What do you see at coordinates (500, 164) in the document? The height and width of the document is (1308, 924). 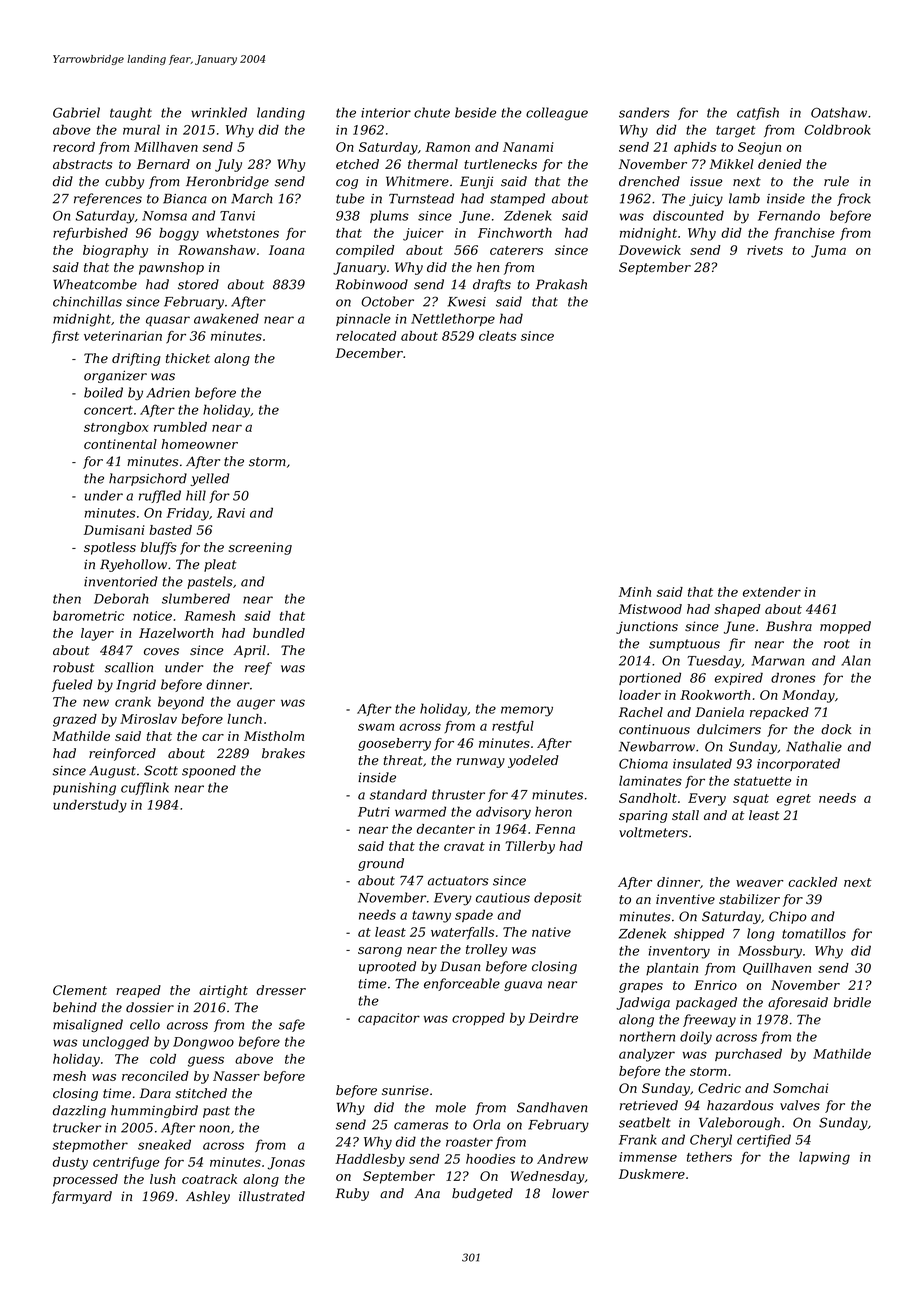 I see `turtlenecks` at bounding box center [500, 164].
